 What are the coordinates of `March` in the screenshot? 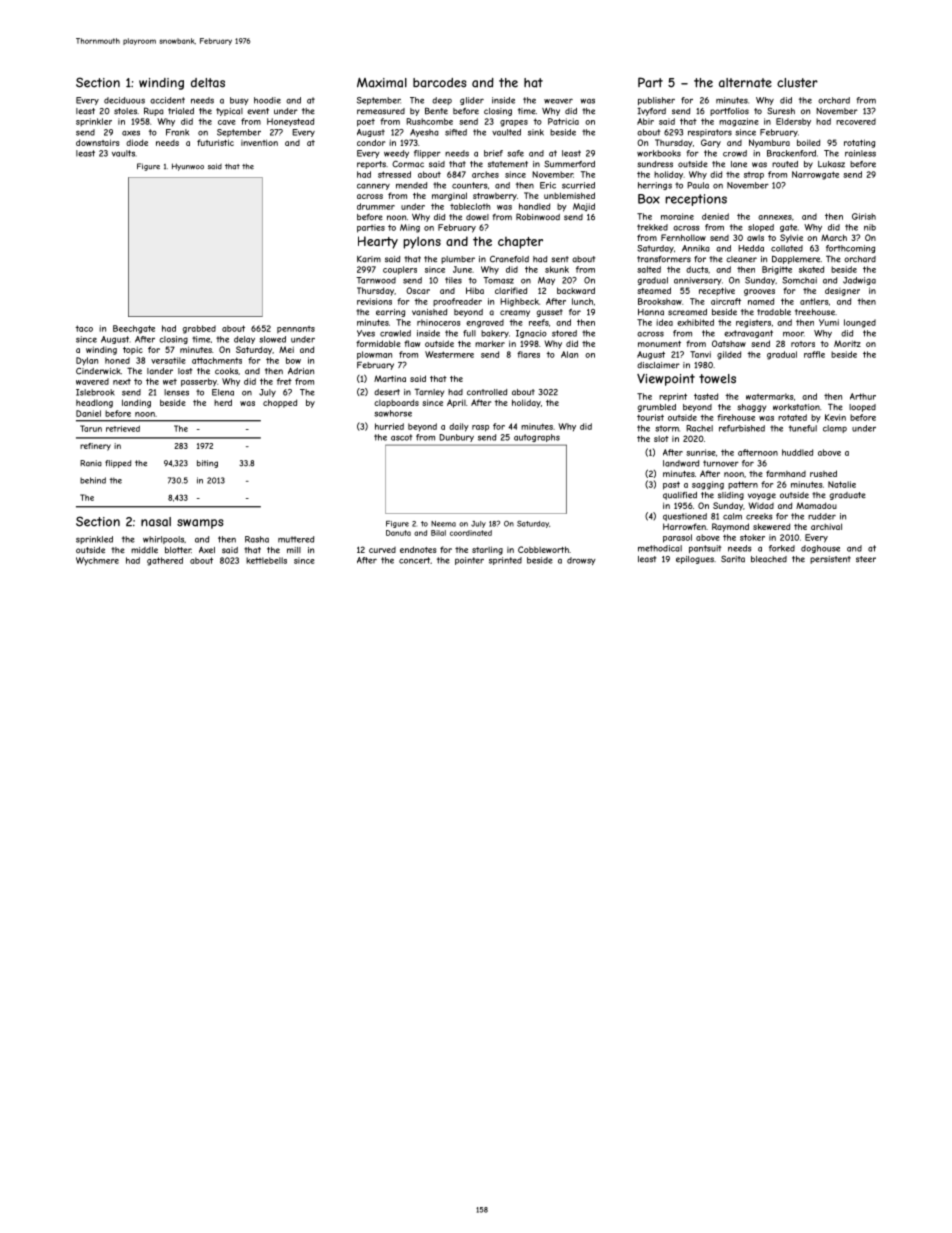 It's located at (834, 237).
